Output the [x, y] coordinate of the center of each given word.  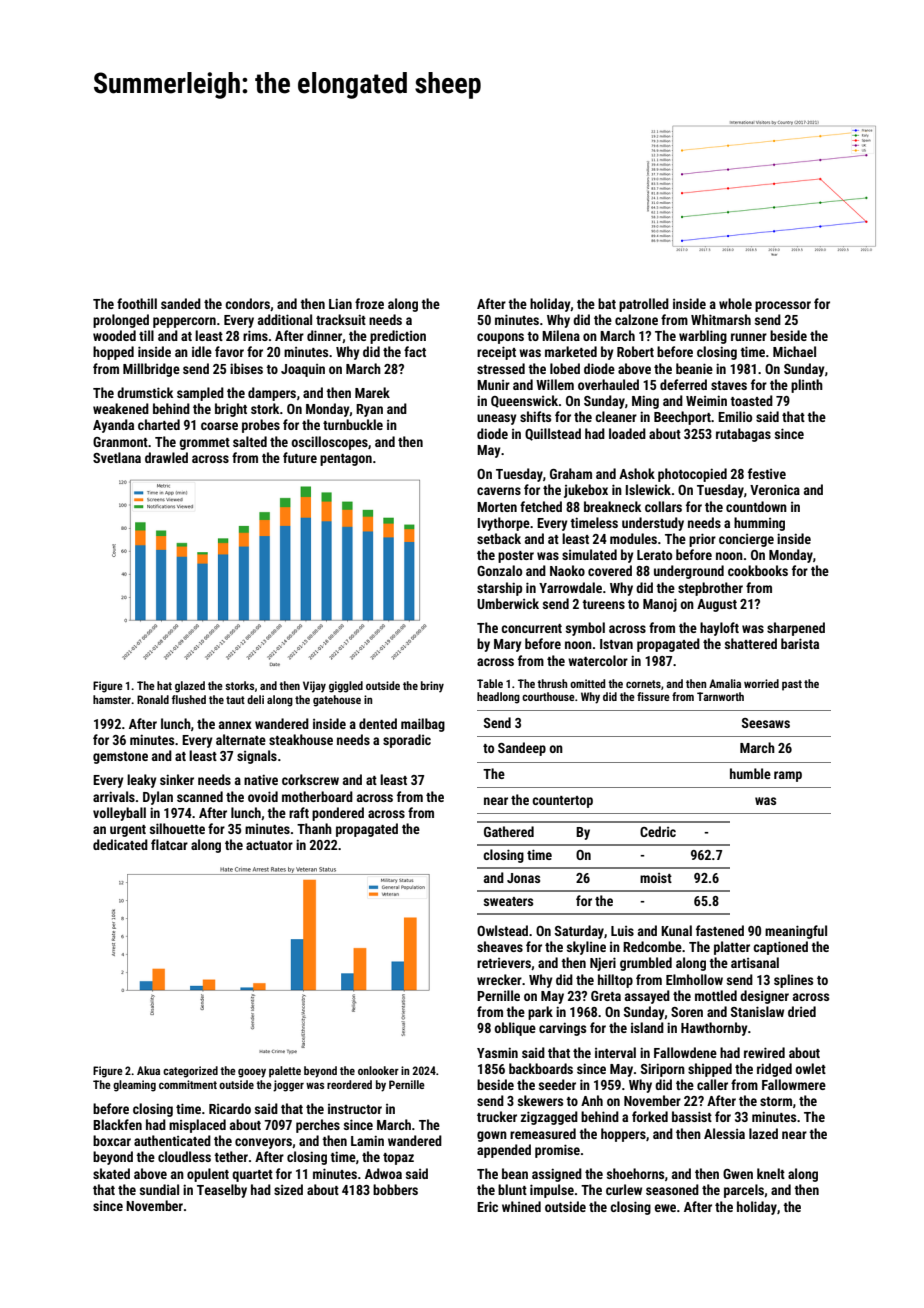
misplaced [197, 1126]
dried [802, 1011]
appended [504, 1151]
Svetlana [117, 457]
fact [415, 351]
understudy [653, 524]
